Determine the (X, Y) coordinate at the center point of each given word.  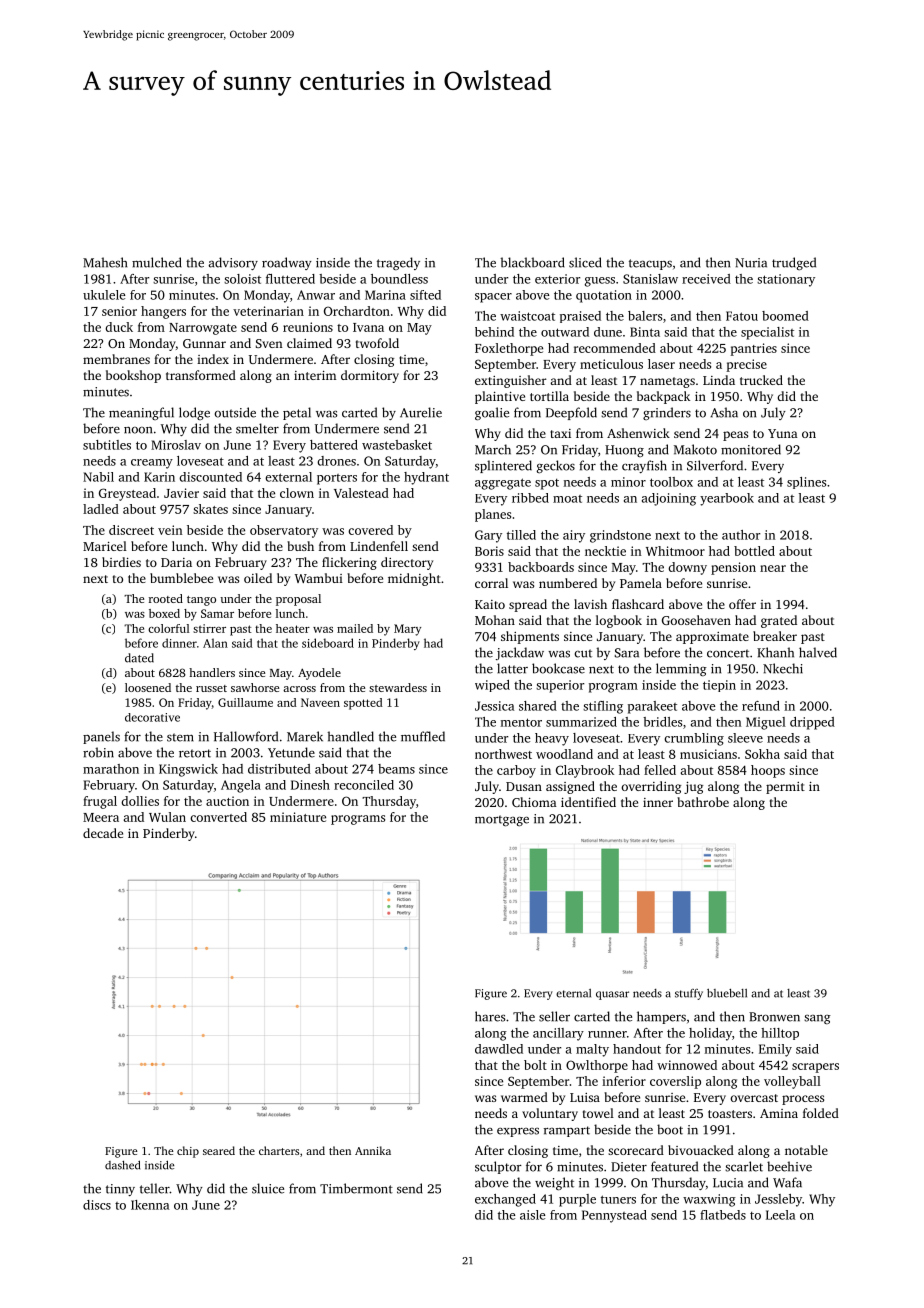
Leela (780, 1215)
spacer (493, 298)
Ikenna (150, 1205)
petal (297, 413)
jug (693, 788)
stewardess (398, 687)
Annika (373, 1150)
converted (218, 817)
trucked (761, 380)
